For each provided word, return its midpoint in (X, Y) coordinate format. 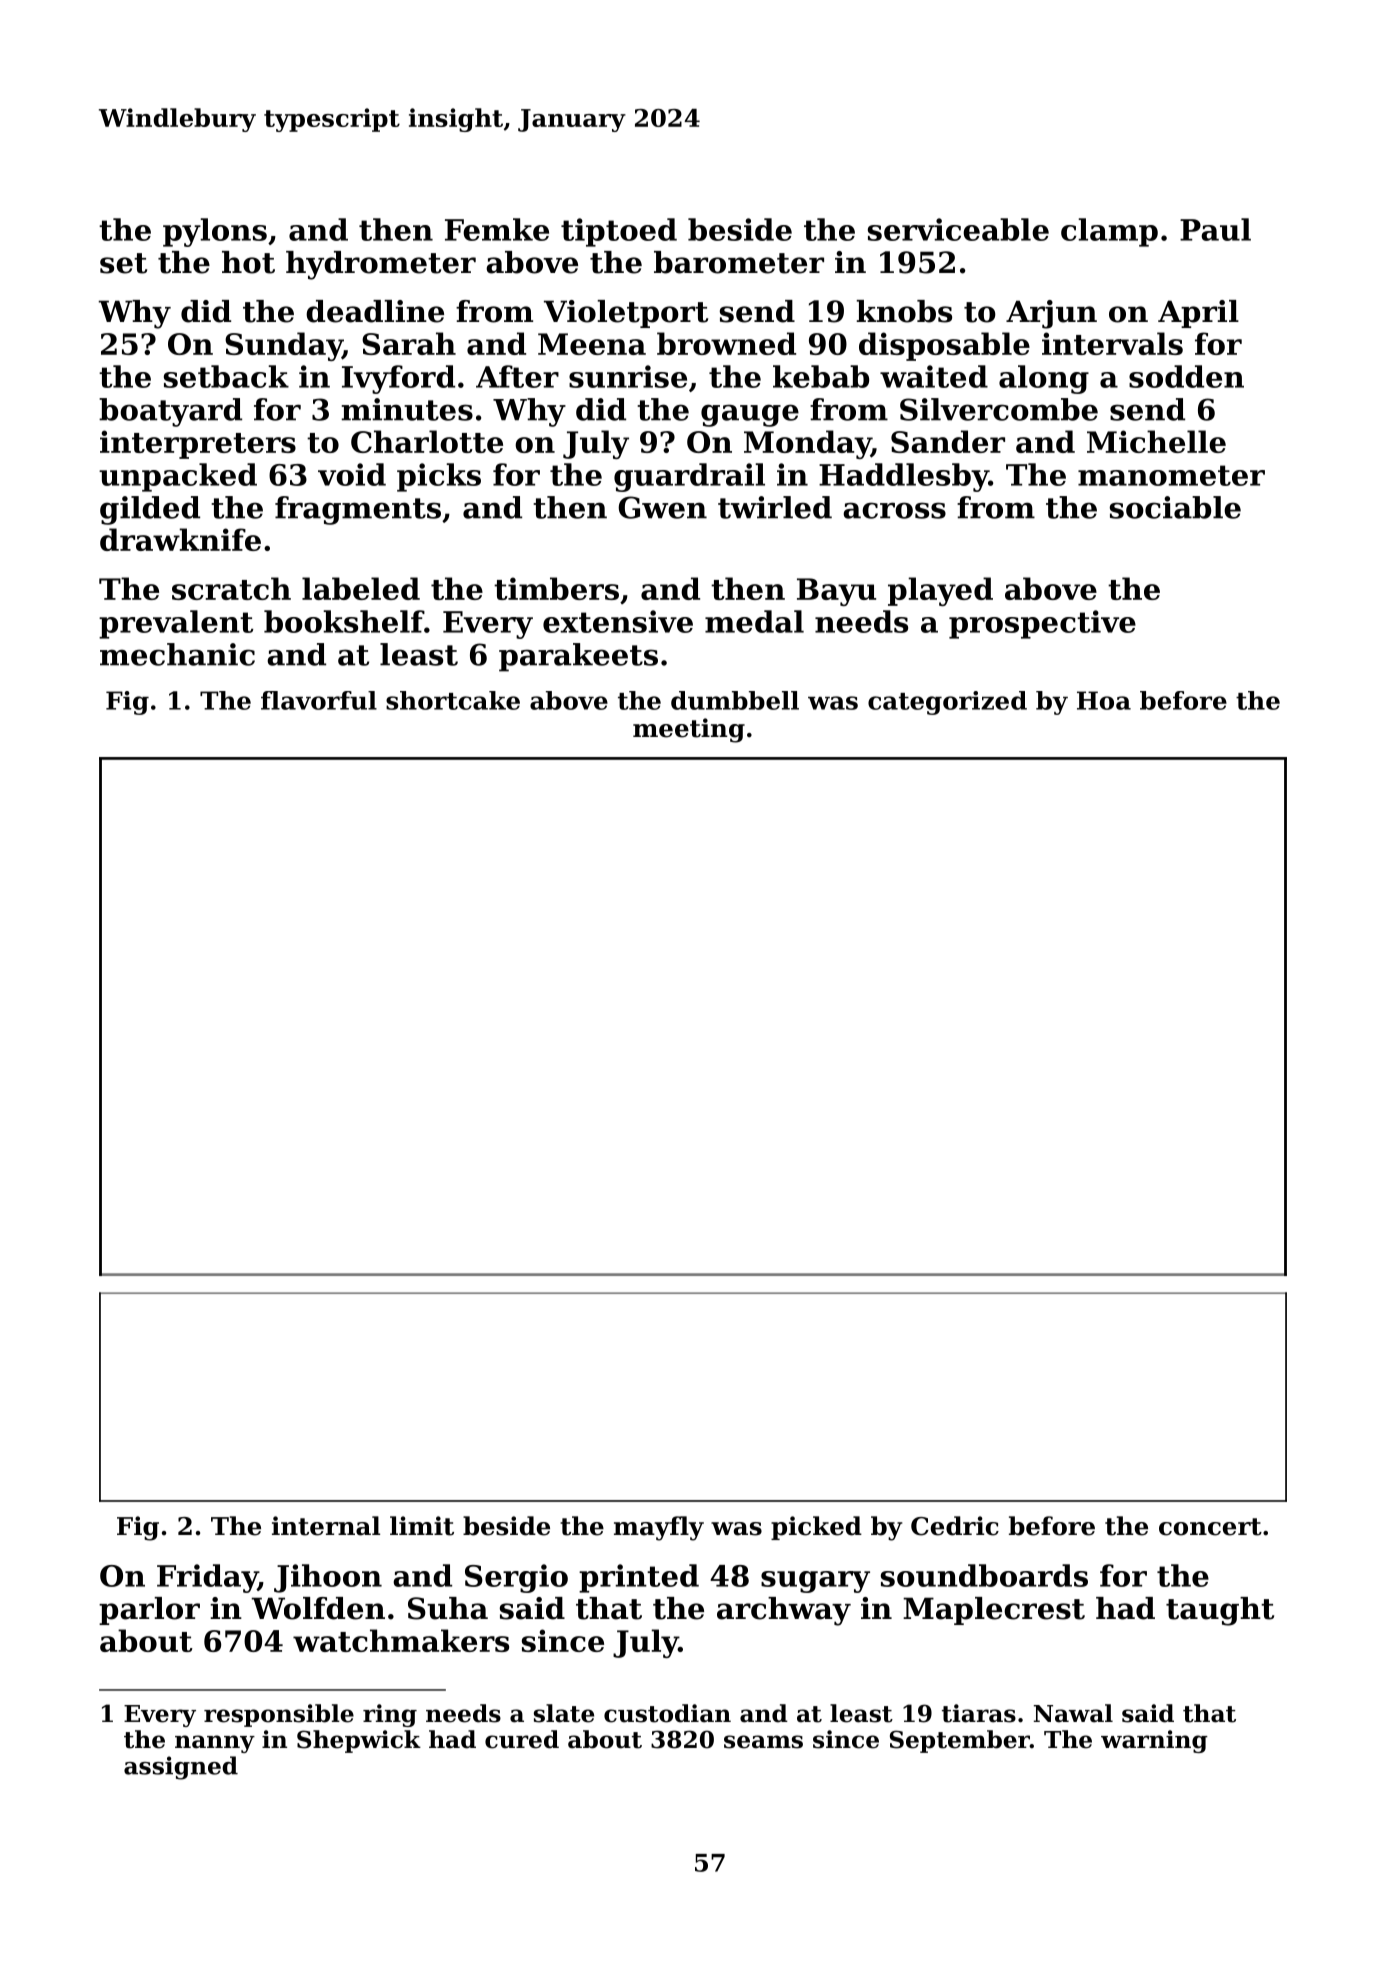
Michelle (1156, 441)
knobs (904, 311)
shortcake (453, 700)
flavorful (319, 700)
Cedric (955, 1526)
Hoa (1104, 700)
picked (816, 1528)
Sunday (283, 346)
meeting (689, 730)
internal (326, 1526)
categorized (947, 703)
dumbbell (735, 700)
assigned (181, 1768)
